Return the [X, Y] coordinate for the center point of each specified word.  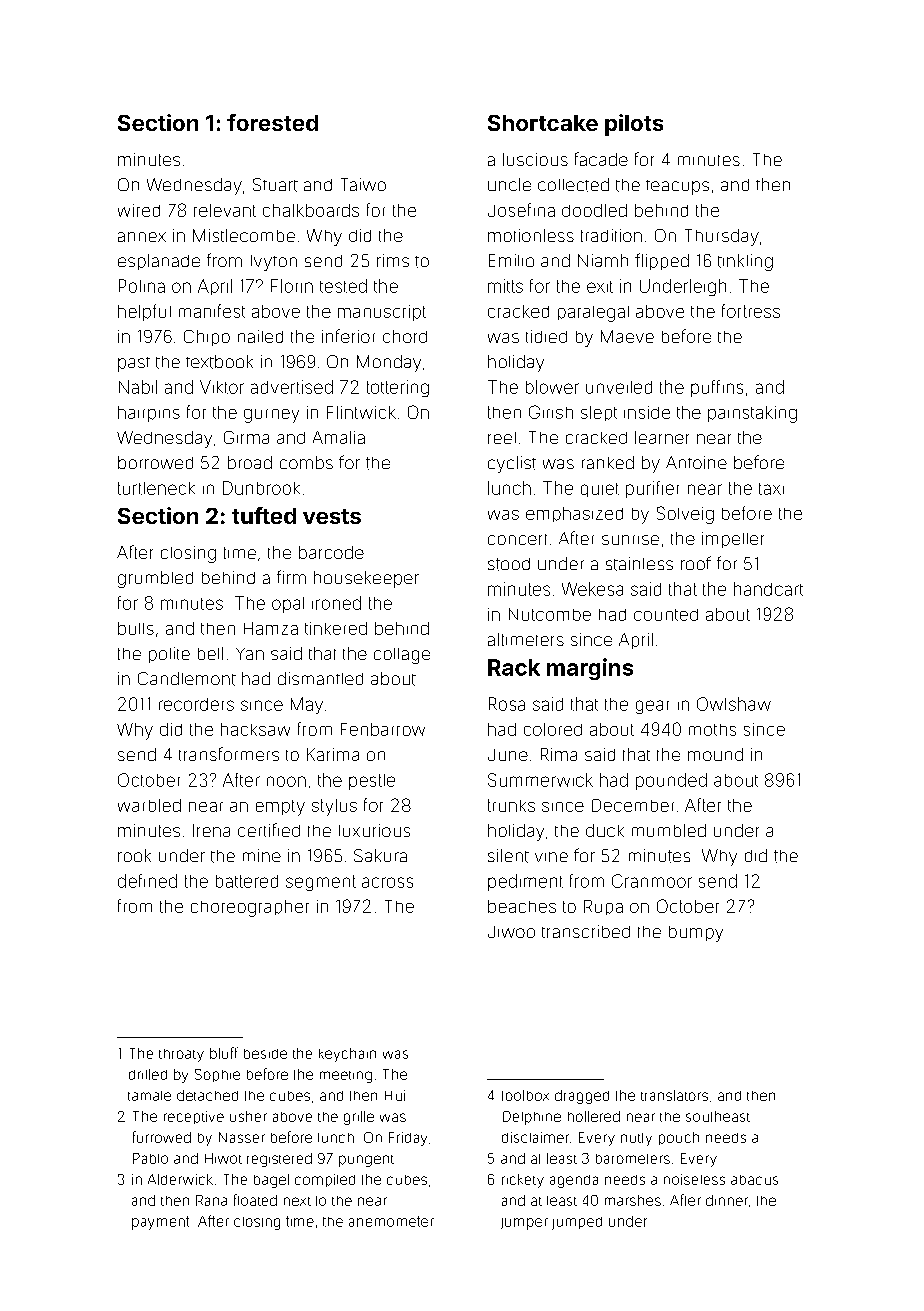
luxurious [374, 830]
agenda [574, 1181]
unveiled [619, 387]
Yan [250, 654]
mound [715, 754]
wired [139, 210]
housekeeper [366, 579]
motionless [531, 235]
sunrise [630, 540]
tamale [149, 1096]
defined [147, 881]
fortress [751, 311]
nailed [260, 336]
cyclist [512, 464]
